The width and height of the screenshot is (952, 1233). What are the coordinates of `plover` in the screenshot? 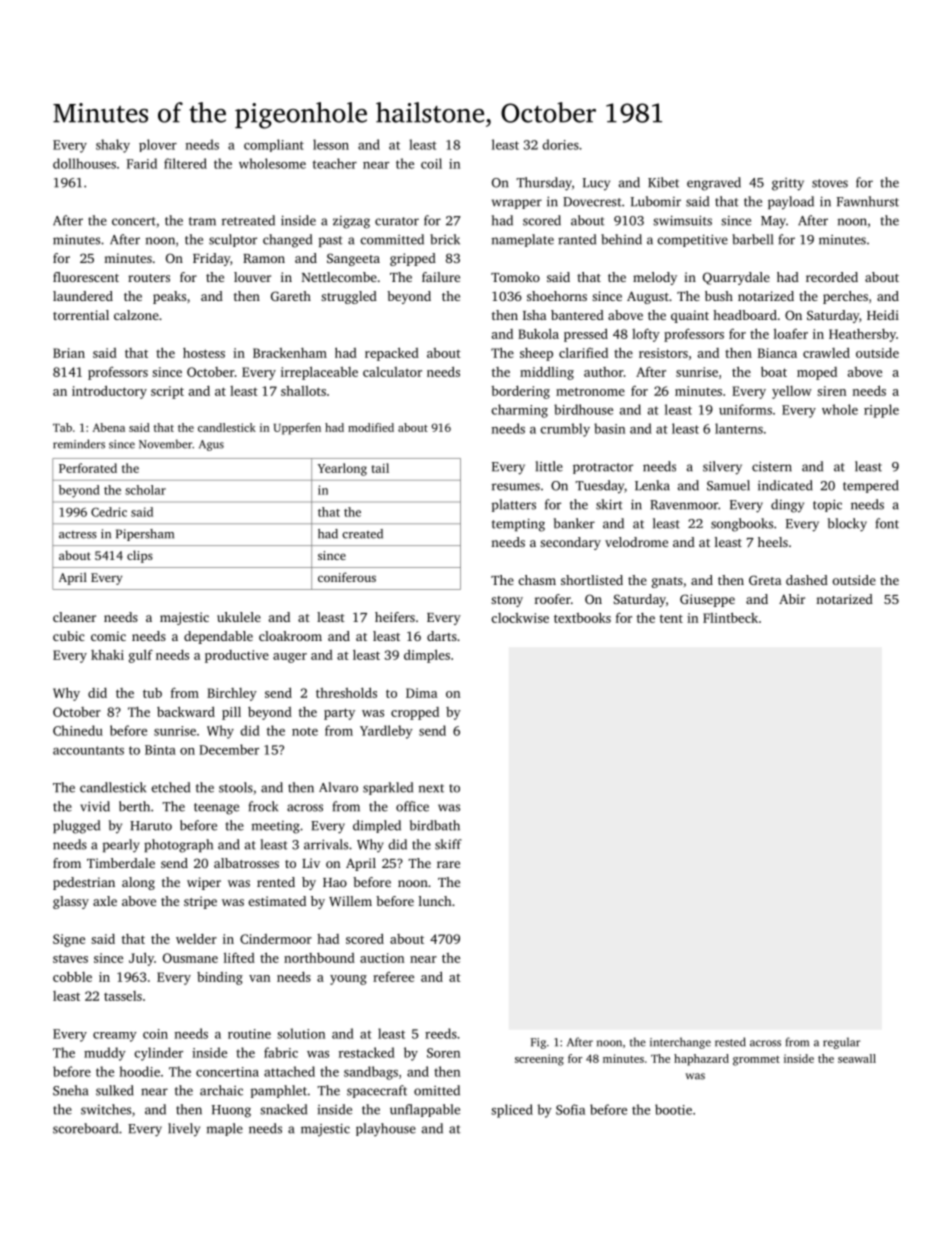 It's located at (158, 145).
